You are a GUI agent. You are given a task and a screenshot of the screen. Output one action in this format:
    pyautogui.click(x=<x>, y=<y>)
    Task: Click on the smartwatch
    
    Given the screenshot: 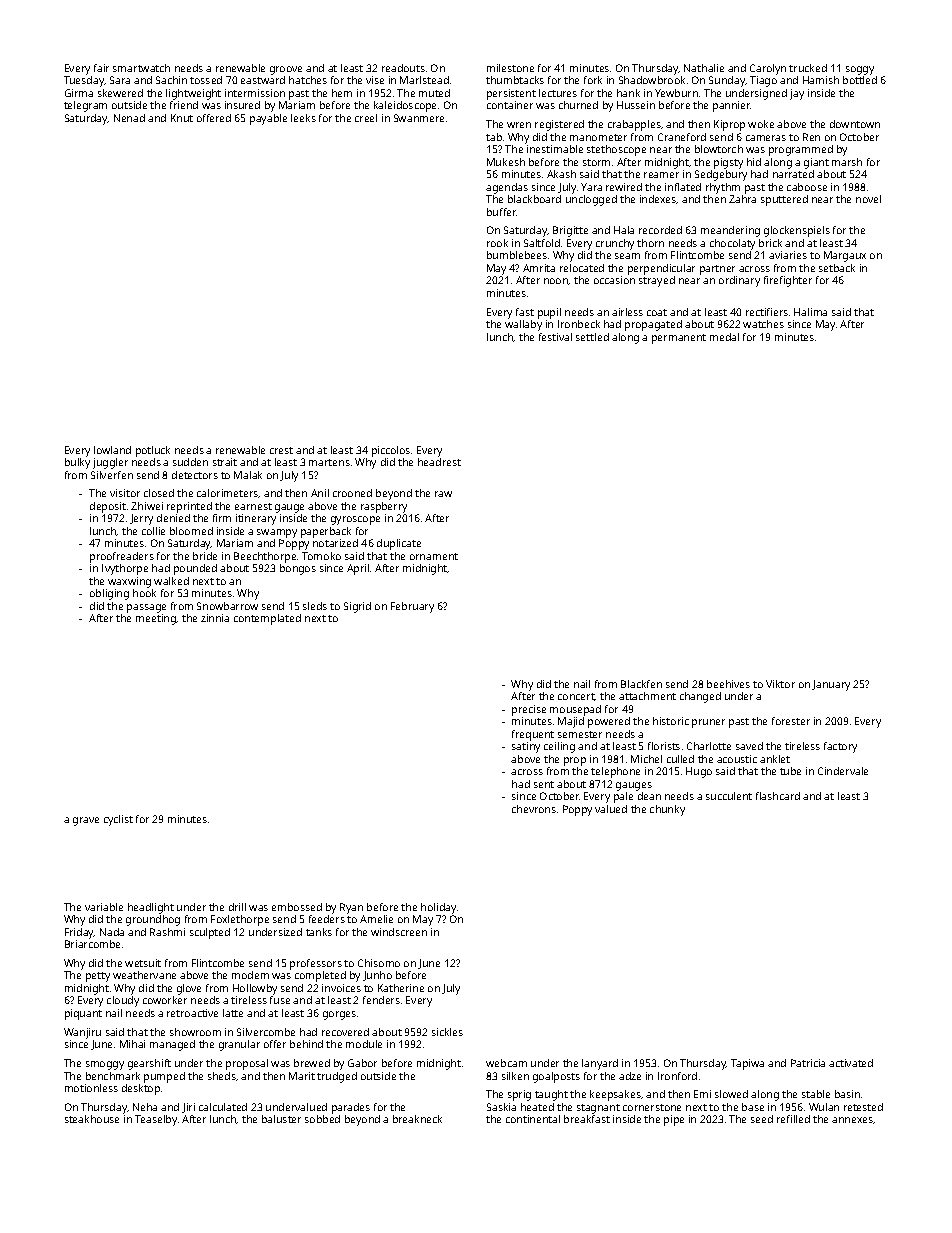 What is the action you would take?
    pyautogui.click(x=141, y=68)
